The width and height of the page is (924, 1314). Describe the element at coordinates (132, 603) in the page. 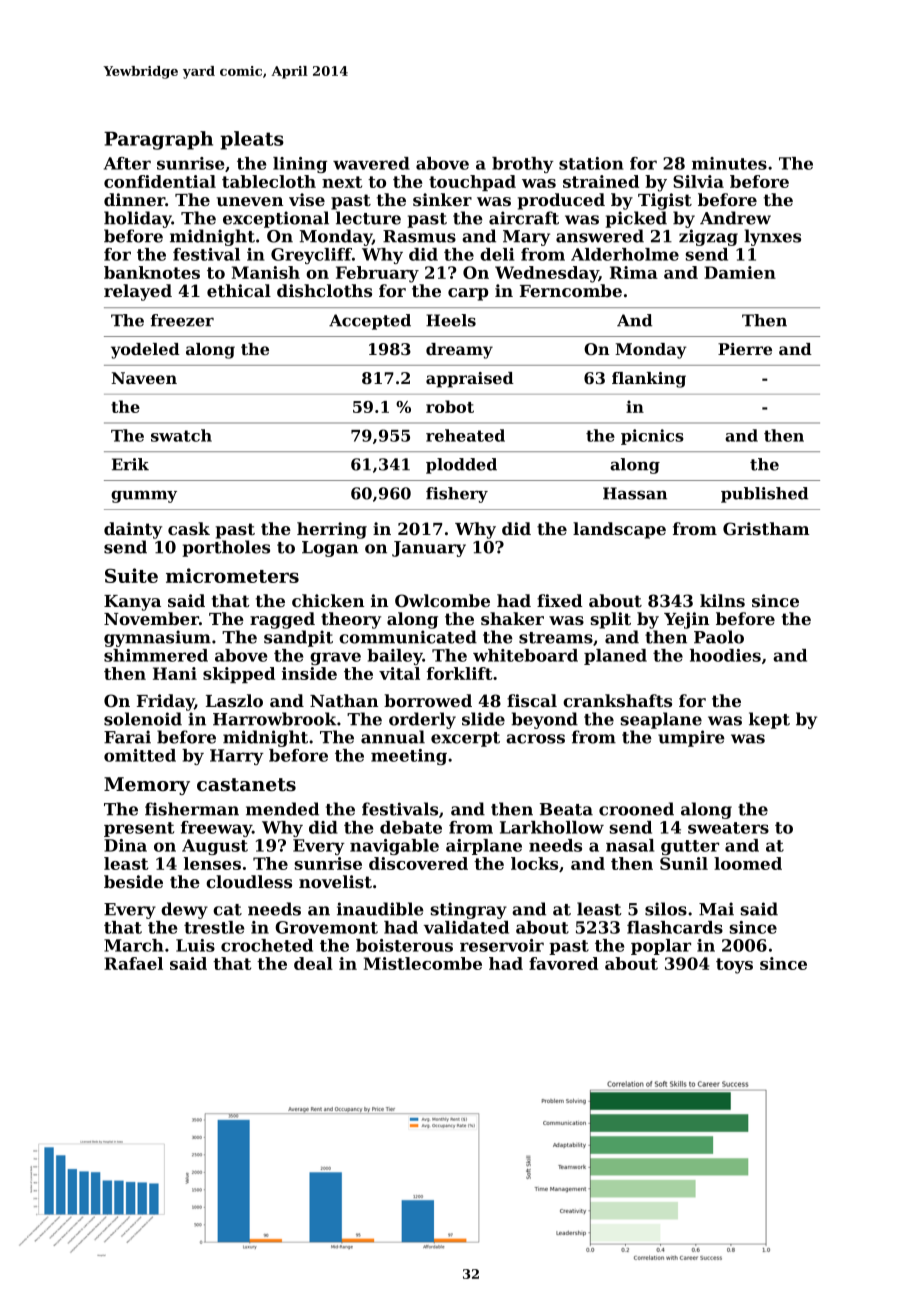

I see `Kanya` at that location.
